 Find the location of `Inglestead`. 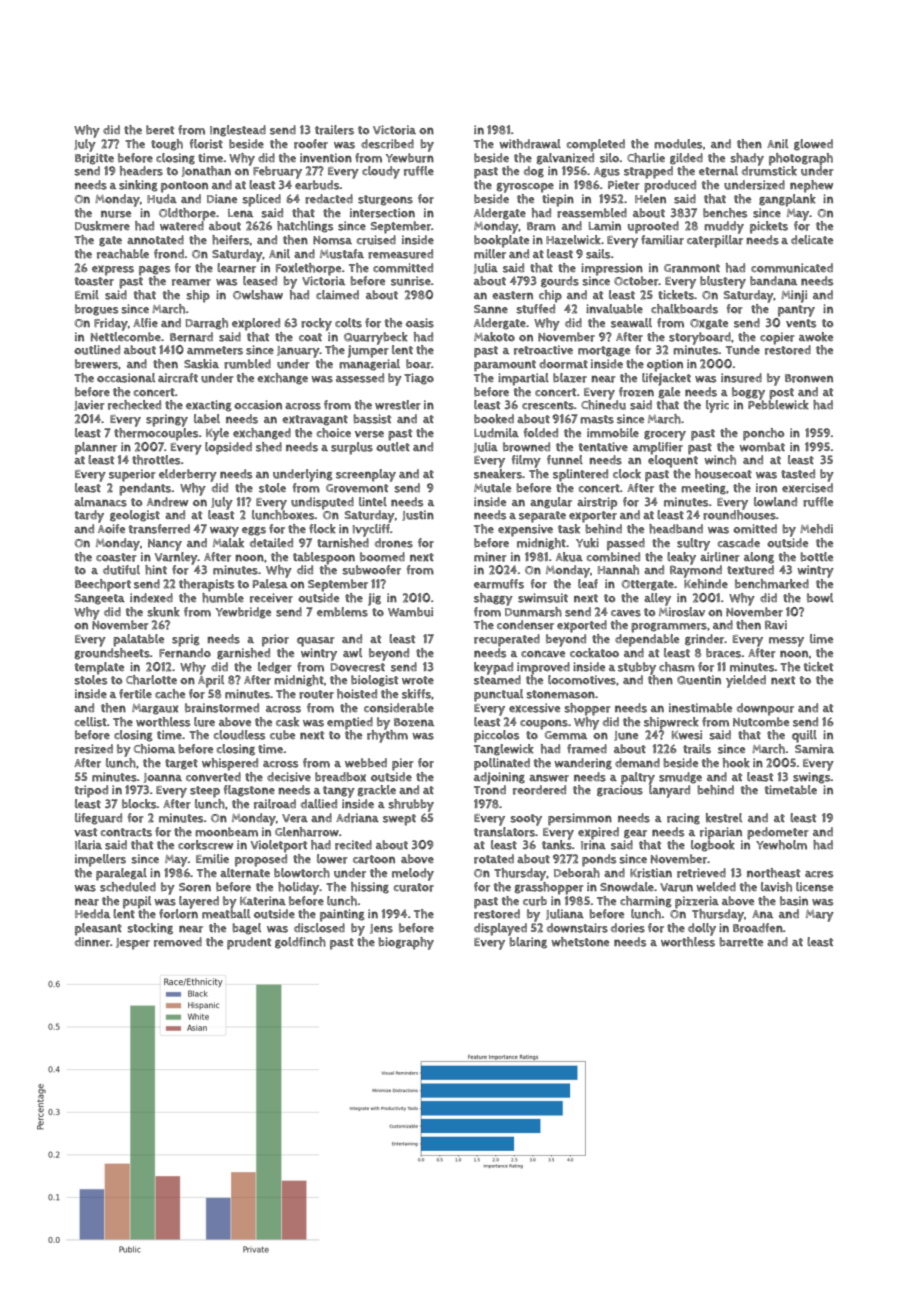

Inglestead is located at coordinates (238, 131).
